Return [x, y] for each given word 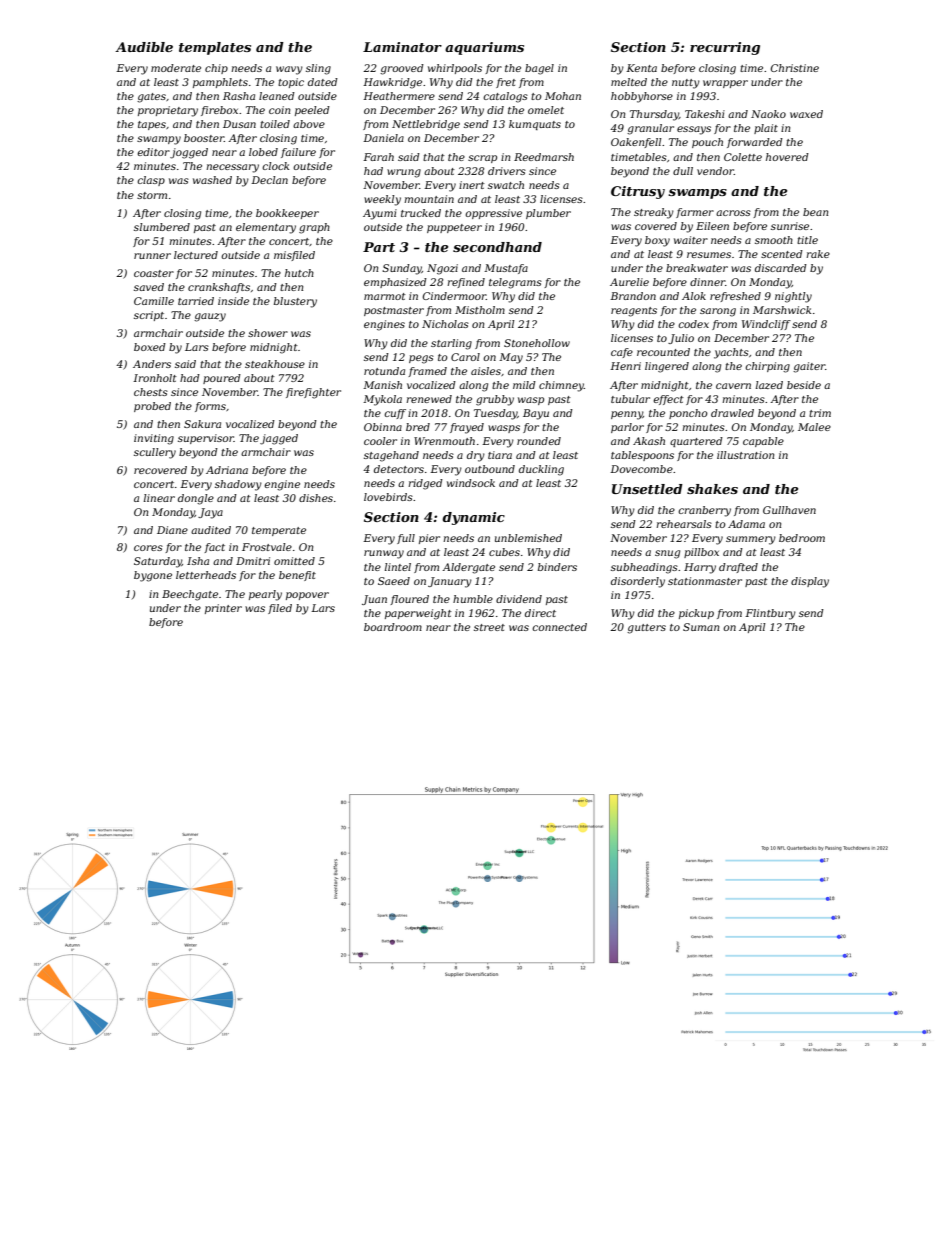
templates [215, 48]
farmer [695, 213]
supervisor [206, 439]
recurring [725, 48]
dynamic [473, 518]
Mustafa [506, 269]
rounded [539, 441]
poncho [688, 414]
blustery [295, 302]
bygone [153, 576]
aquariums [484, 48]
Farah [378, 157]
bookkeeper [287, 214]
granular [650, 129]
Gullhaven [789, 510]
